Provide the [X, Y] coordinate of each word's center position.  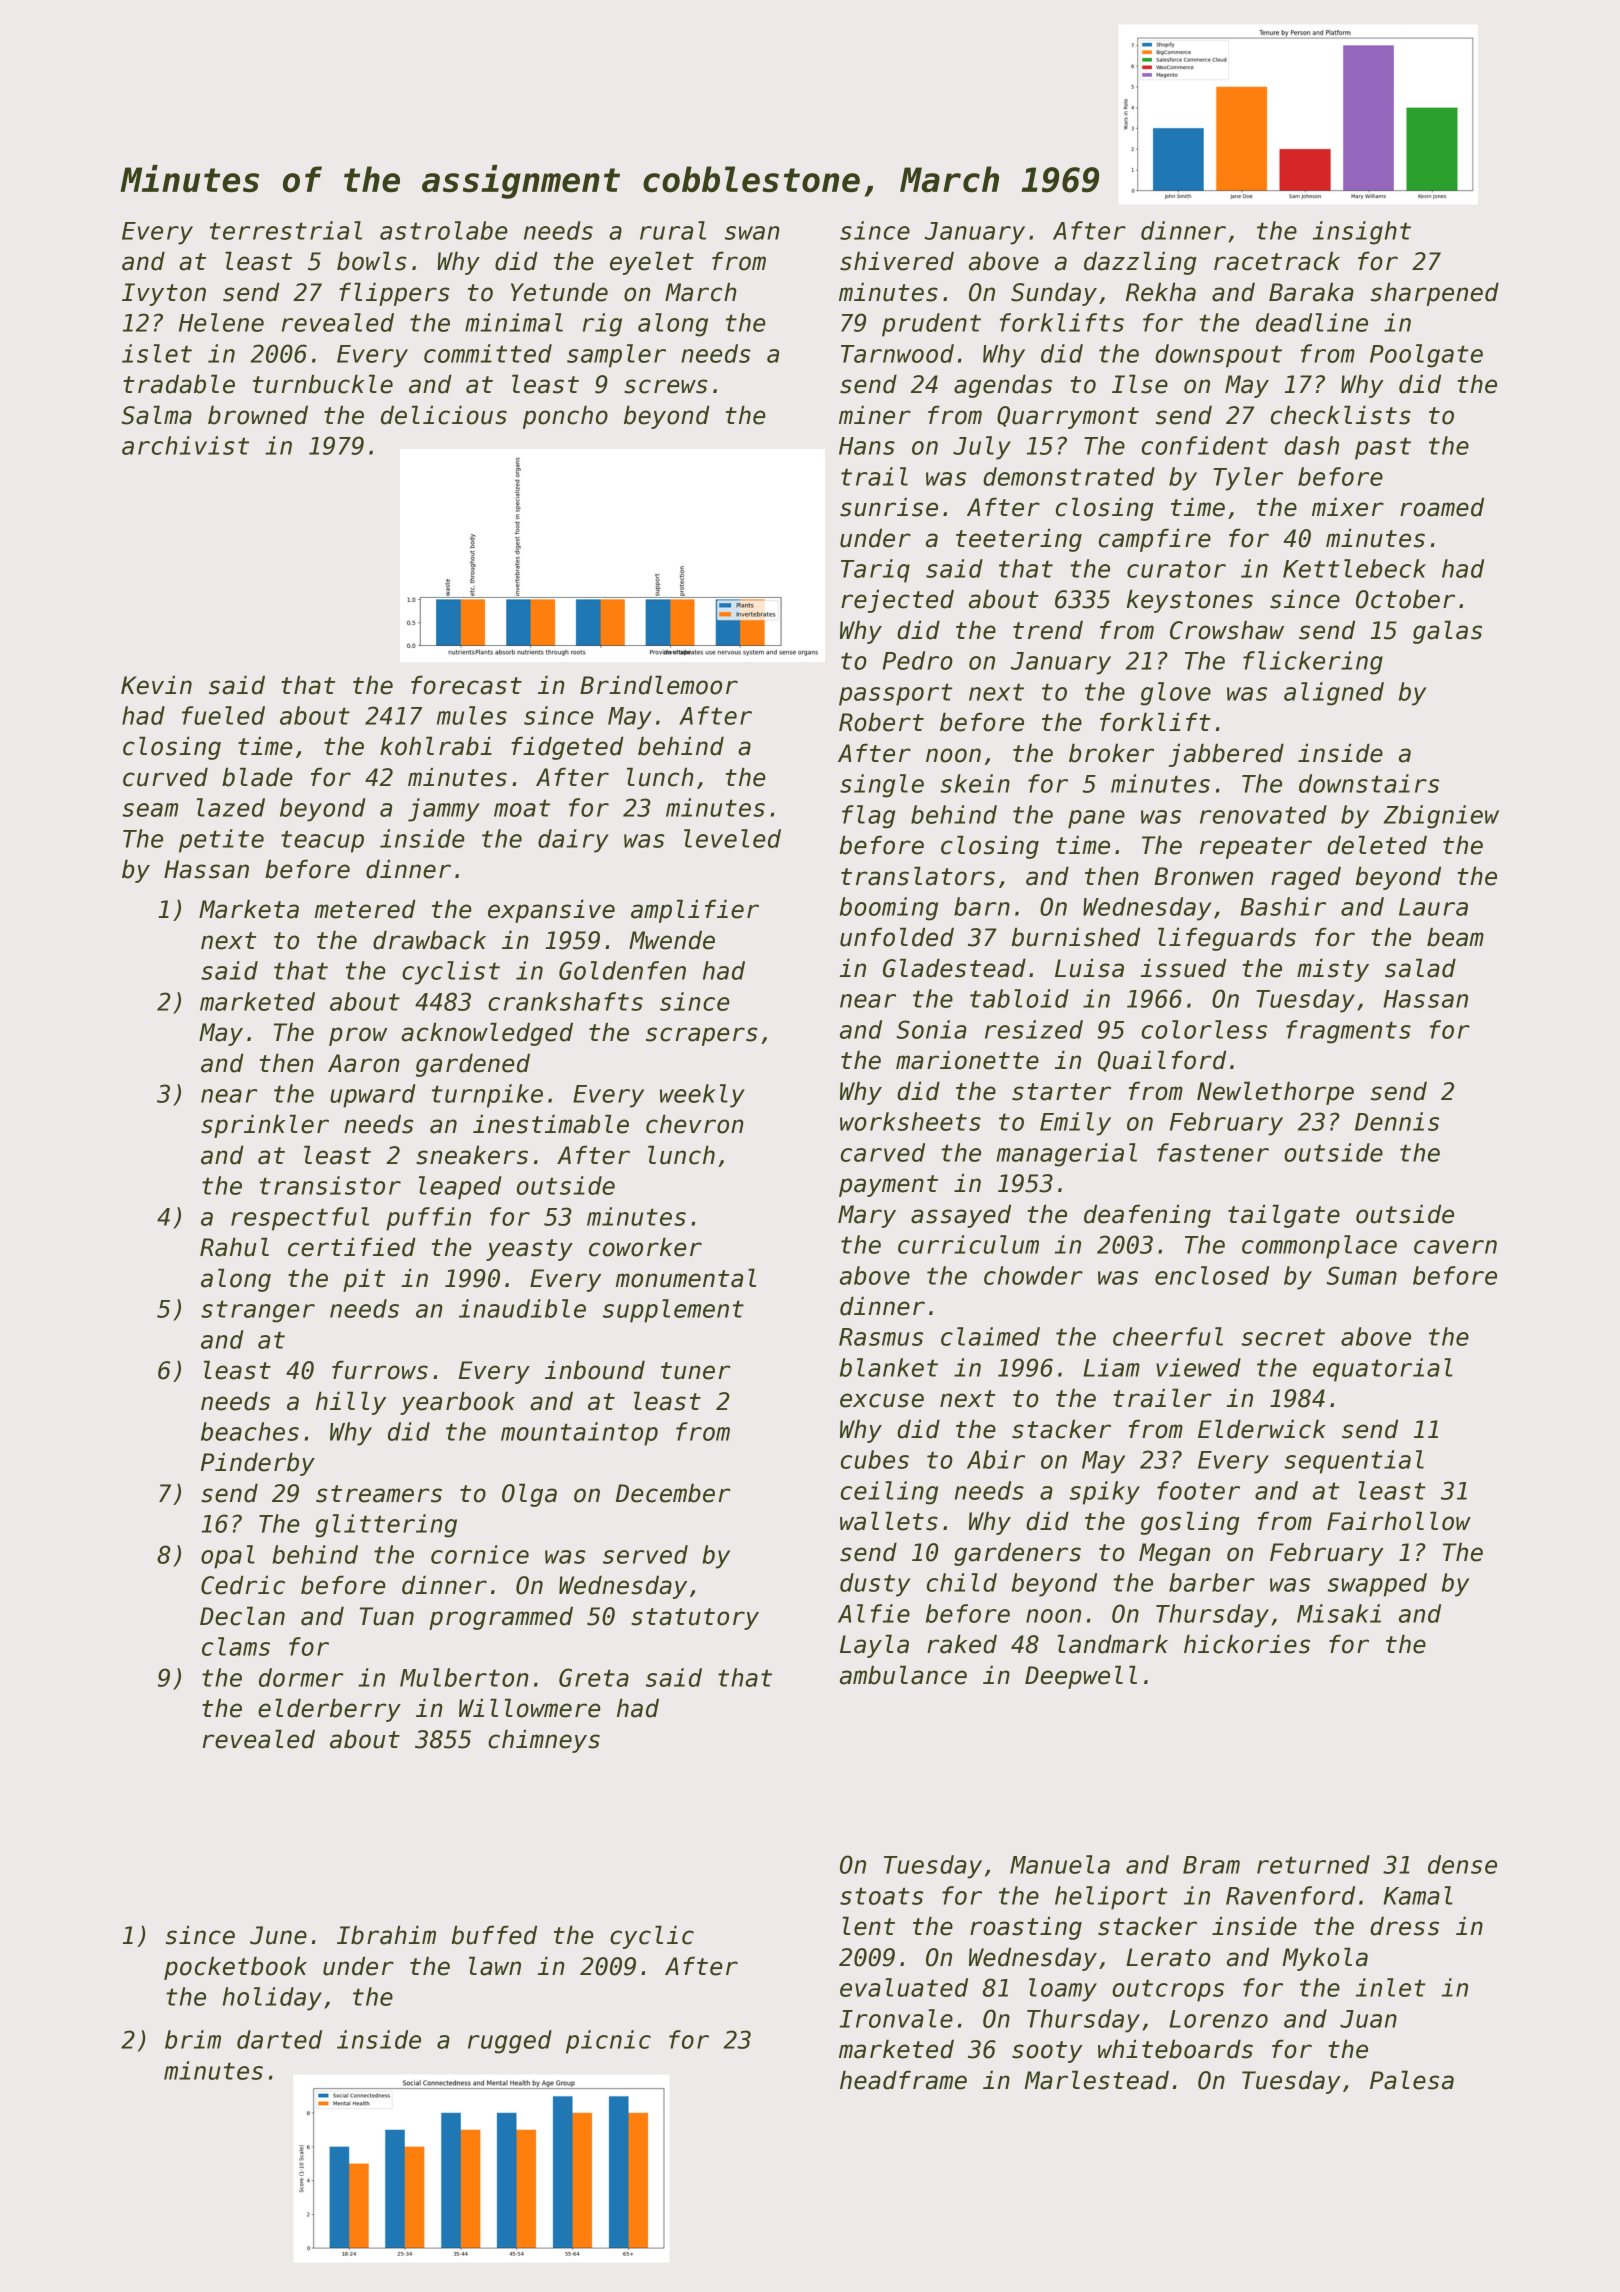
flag [868, 817]
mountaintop [579, 1434]
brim [193, 2039]
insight [1362, 233]
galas [1447, 632]
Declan [242, 1616]
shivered [897, 261]
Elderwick [1262, 1429]
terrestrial [286, 230]
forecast [466, 685]
